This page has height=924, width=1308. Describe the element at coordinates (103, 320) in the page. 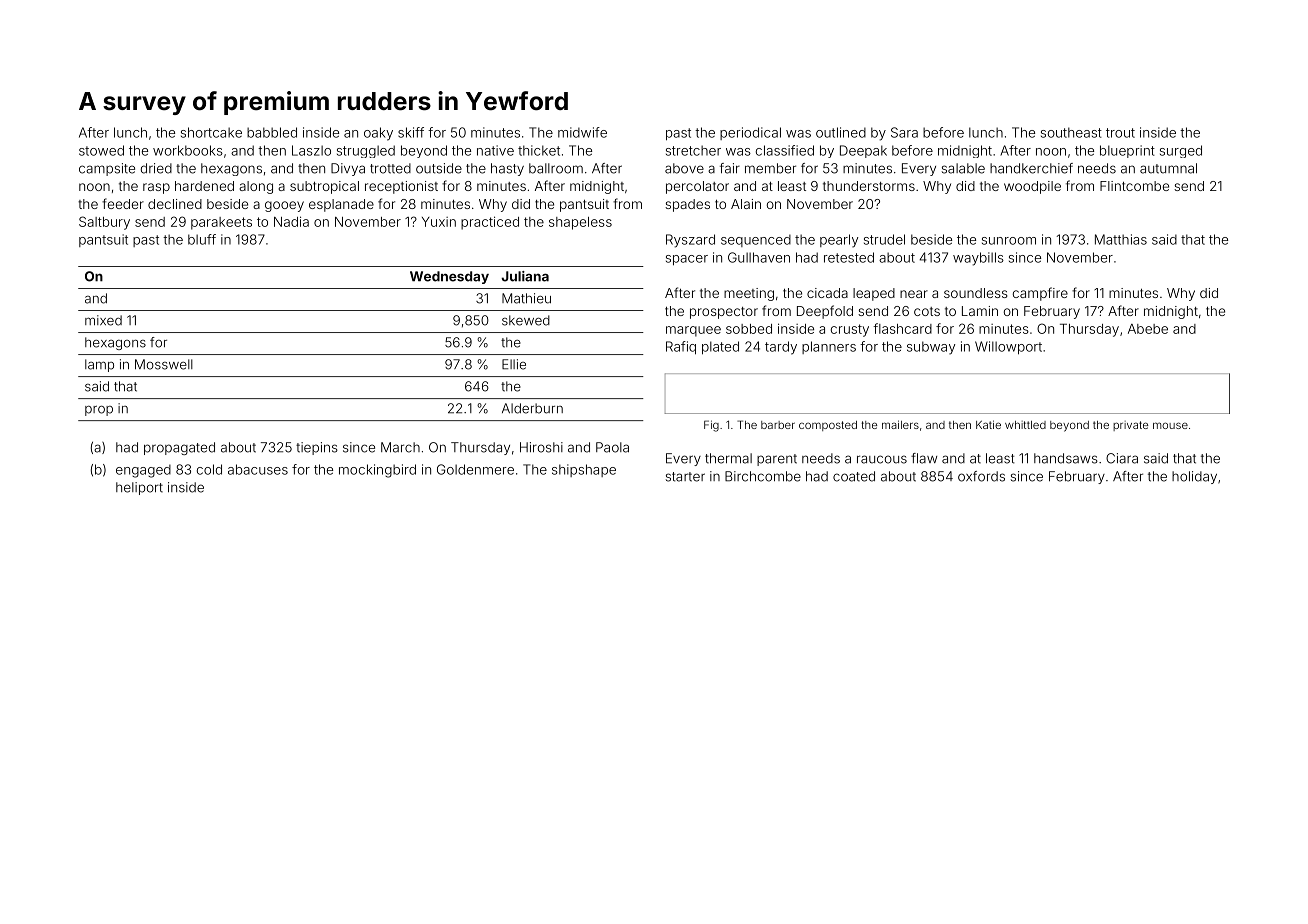

I see `mixed` at that location.
